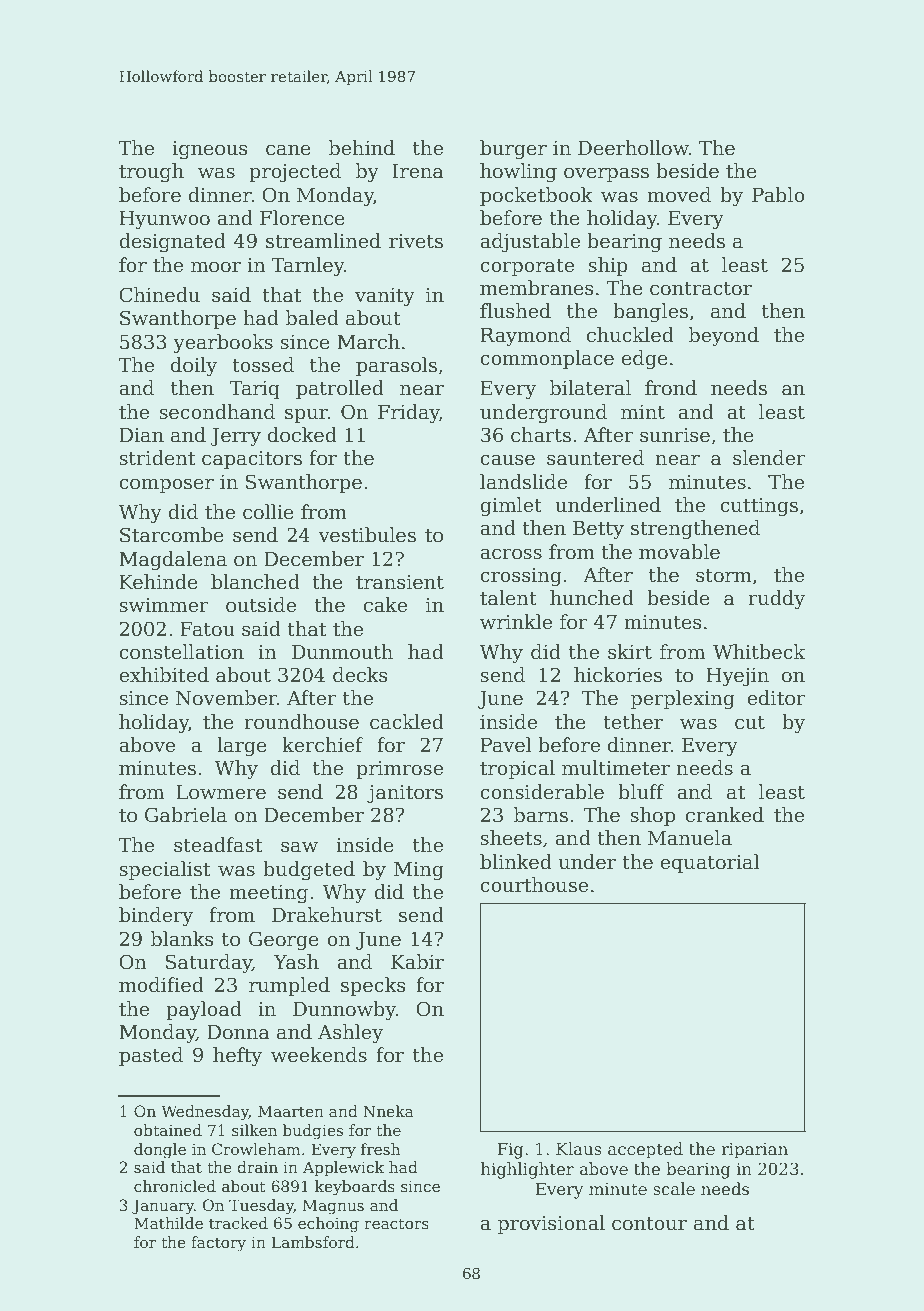 Image resolution: width=924 pixels, height=1311 pixels. Describe the element at coordinates (218, 1244) in the document. I see `factory` at that location.
